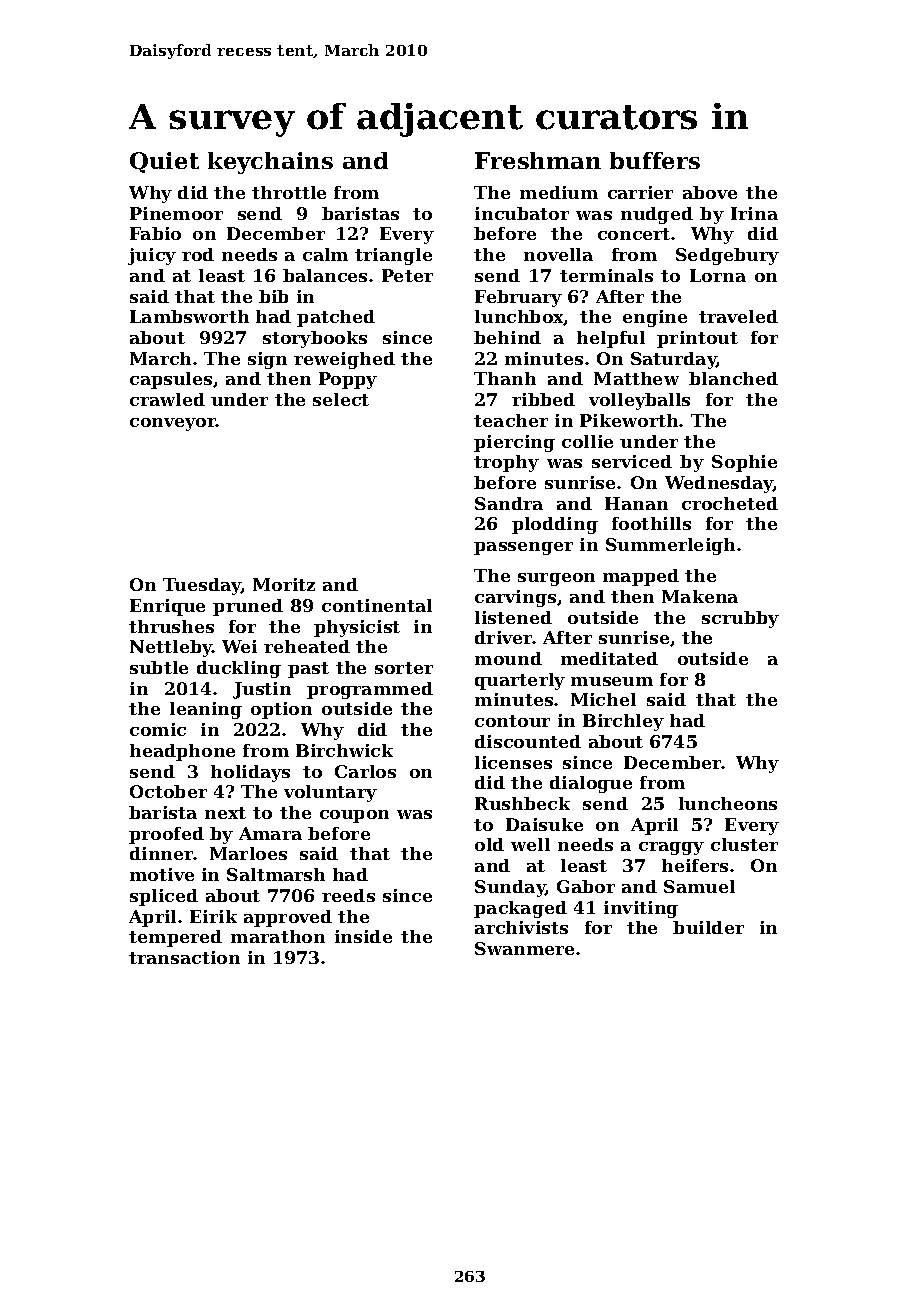  I want to click on keychains, so click(270, 163).
